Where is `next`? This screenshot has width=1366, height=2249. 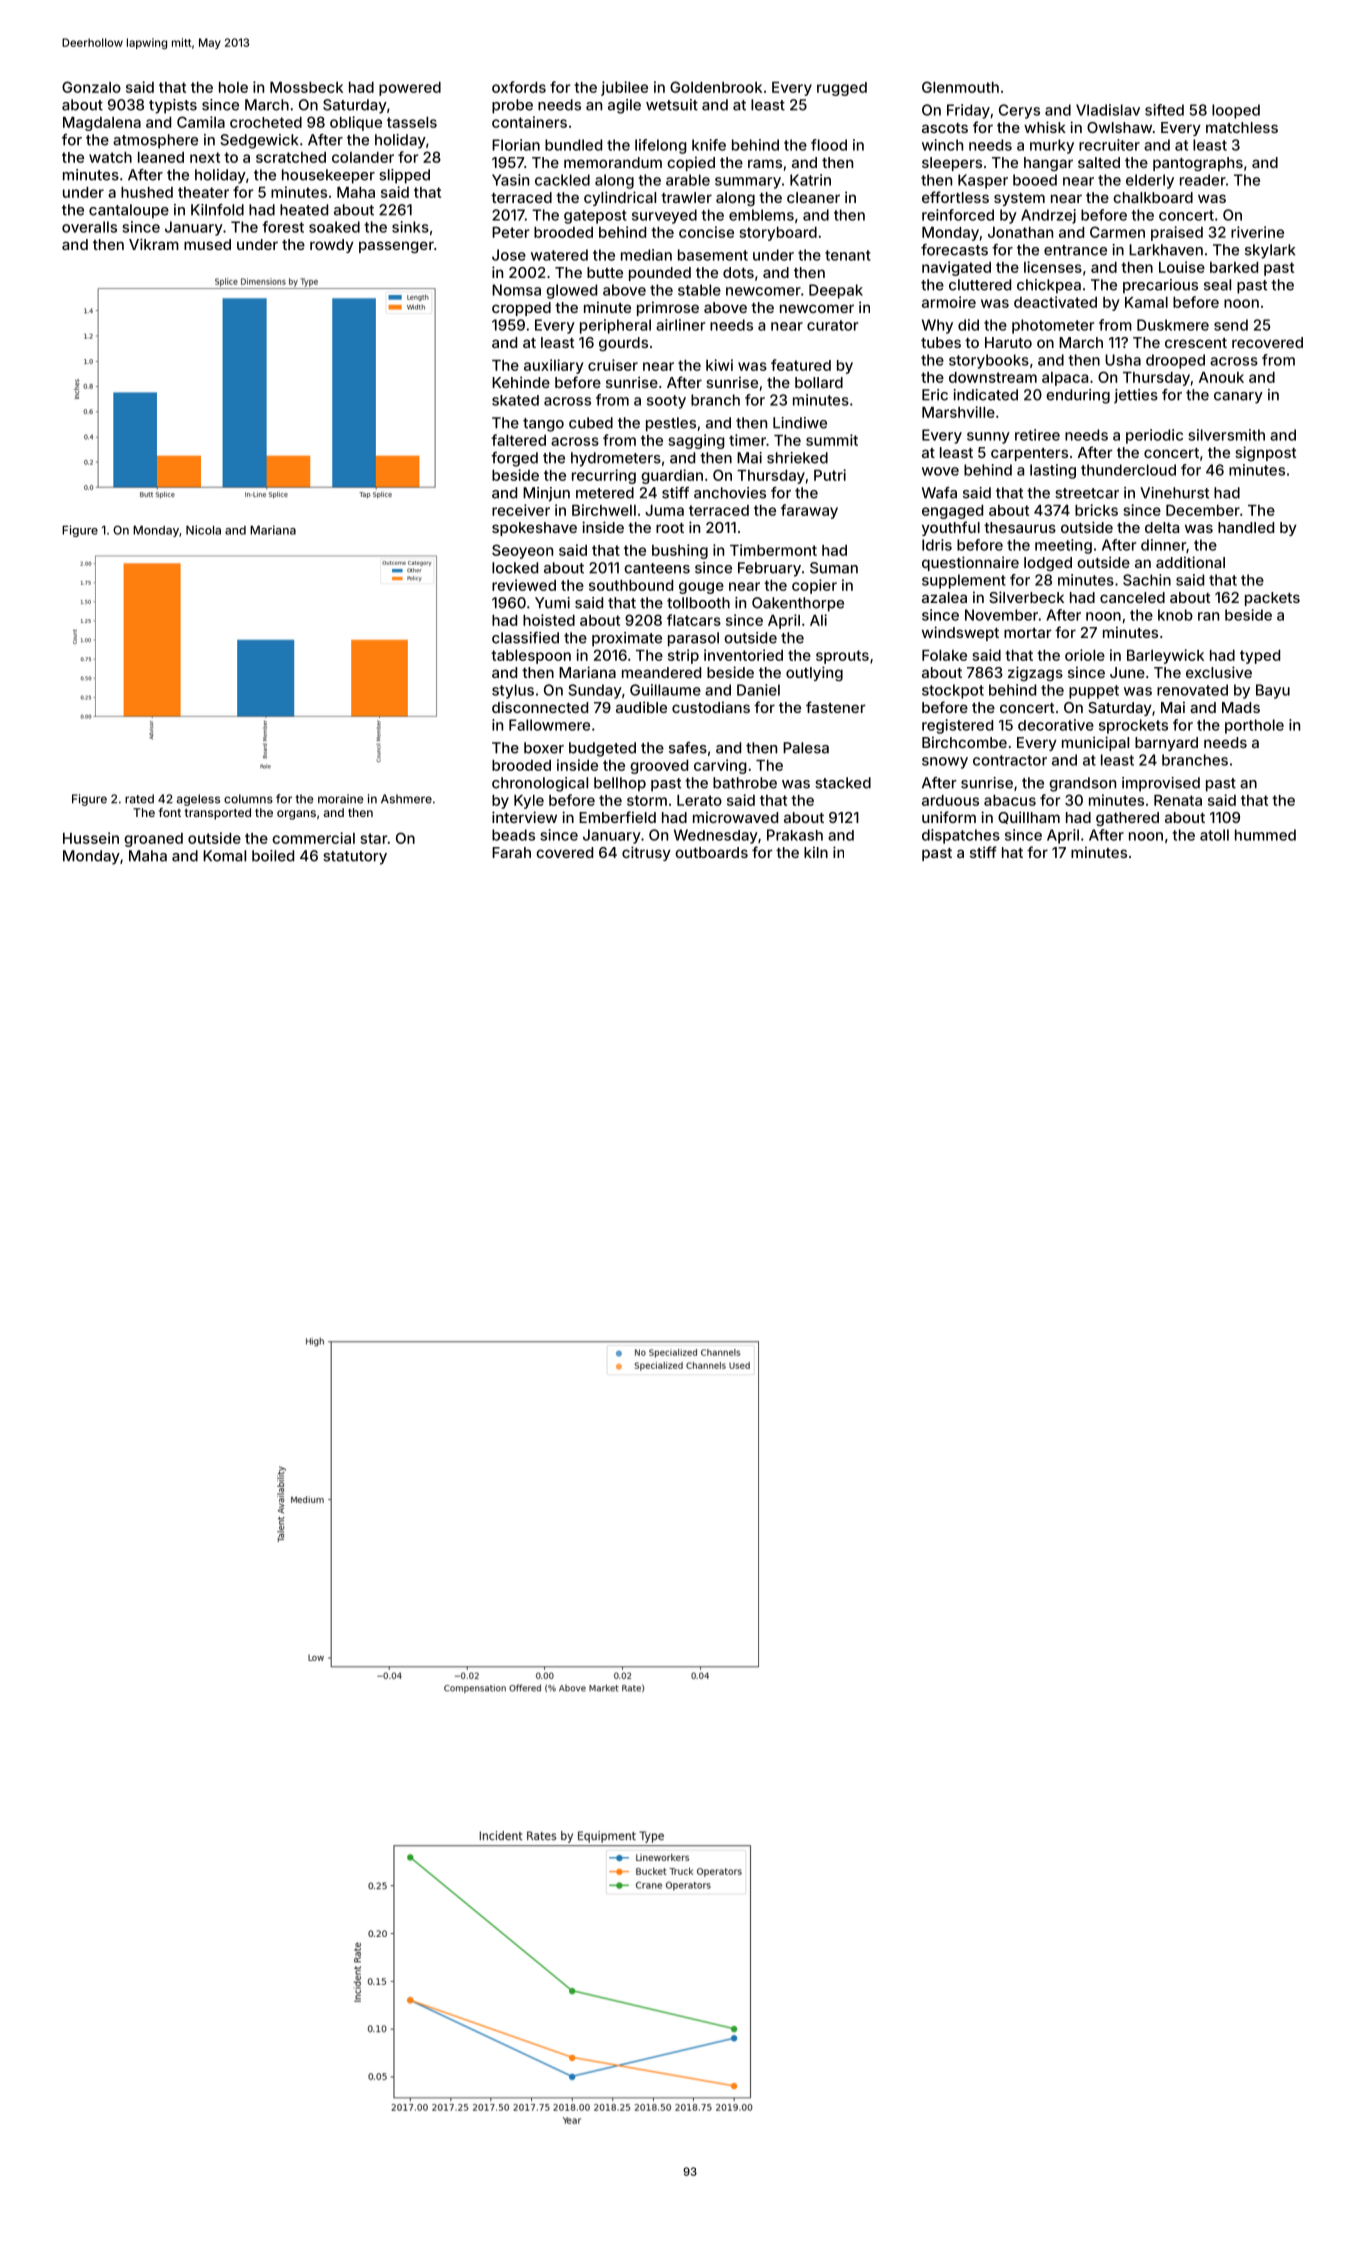
next is located at coordinates (205, 157).
